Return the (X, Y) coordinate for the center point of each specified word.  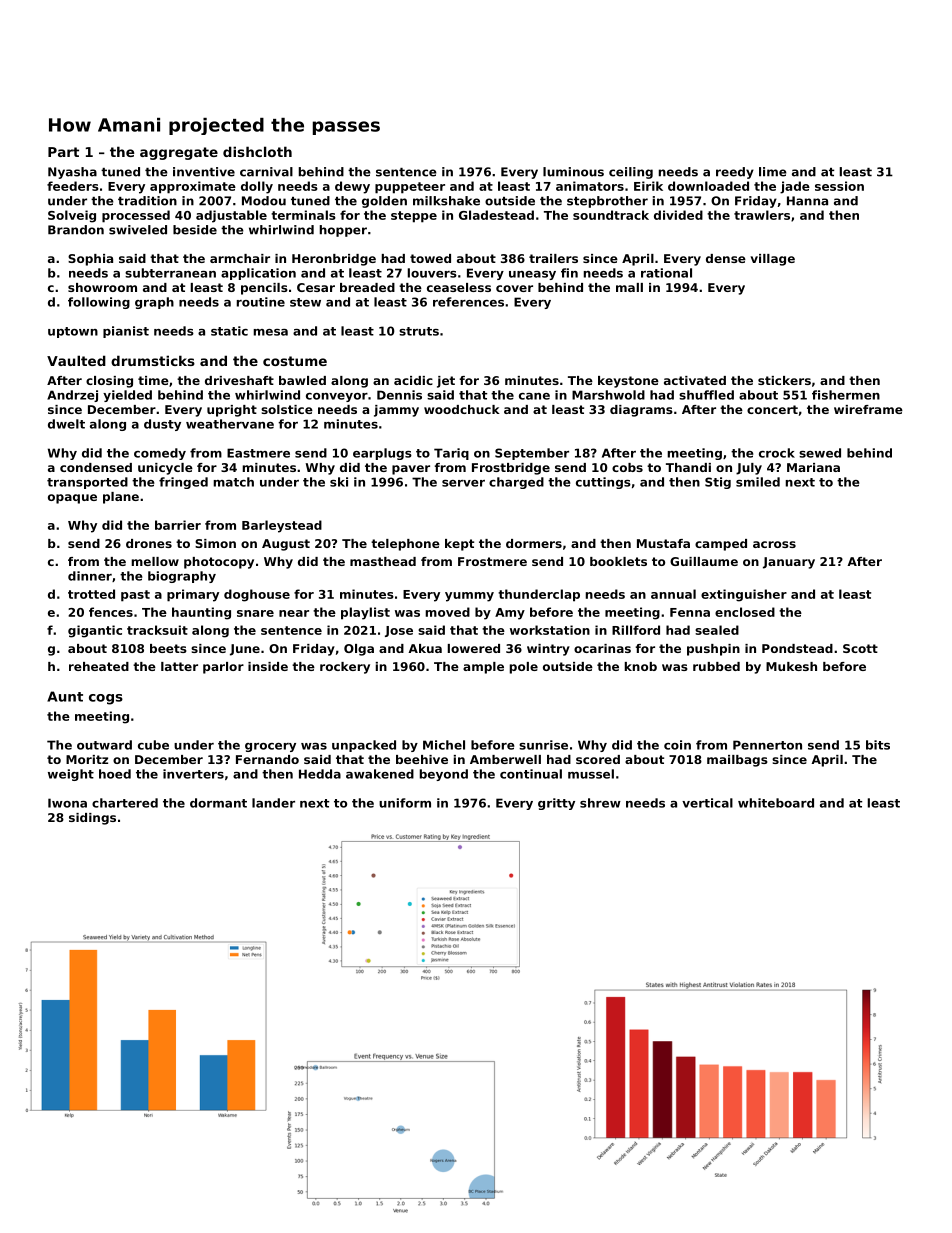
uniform (405, 803)
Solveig (72, 216)
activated (695, 380)
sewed (820, 453)
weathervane (230, 424)
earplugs (382, 454)
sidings (92, 819)
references (468, 302)
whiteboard (776, 803)
